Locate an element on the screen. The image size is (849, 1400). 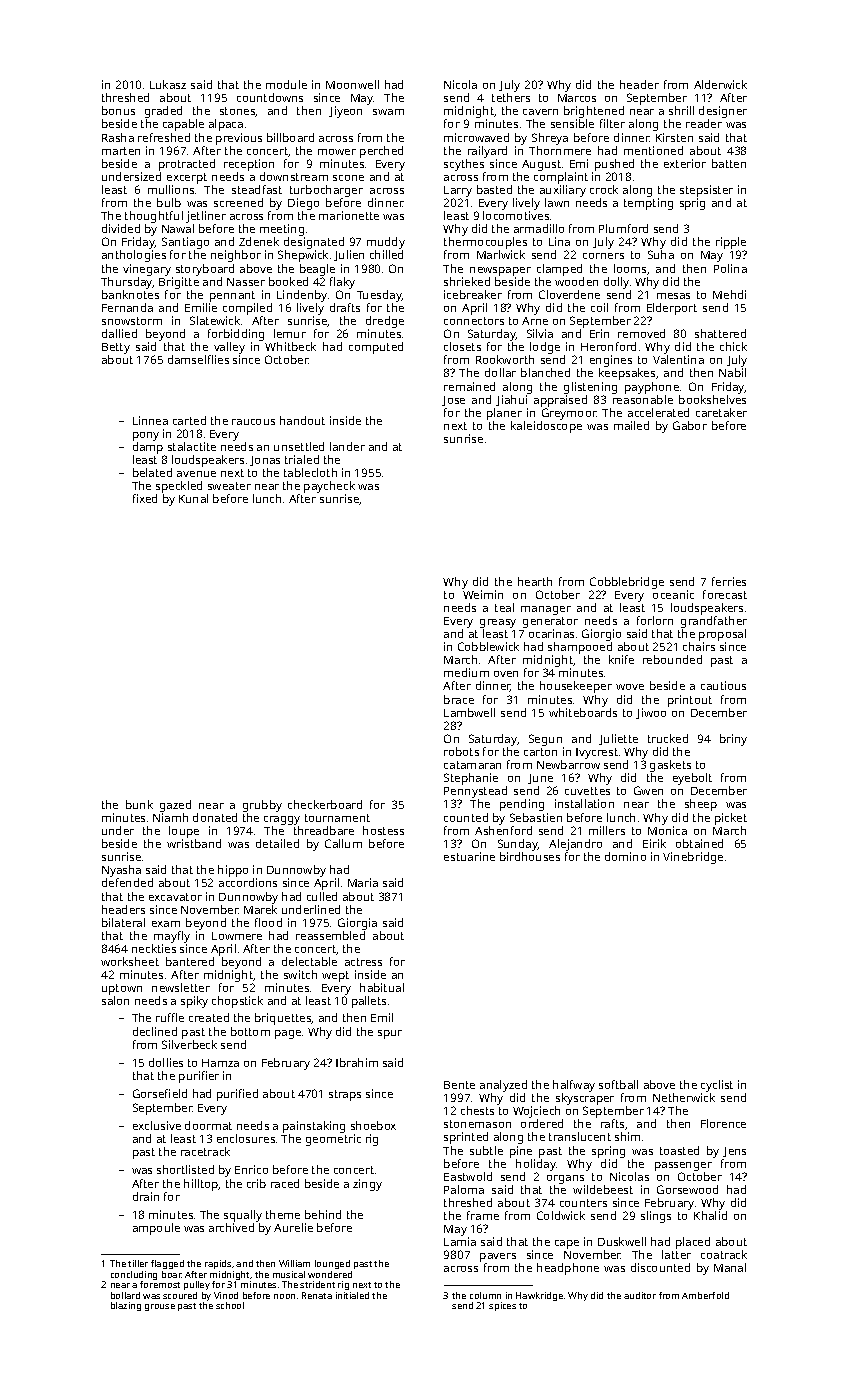
protracted is located at coordinates (187, 165).
